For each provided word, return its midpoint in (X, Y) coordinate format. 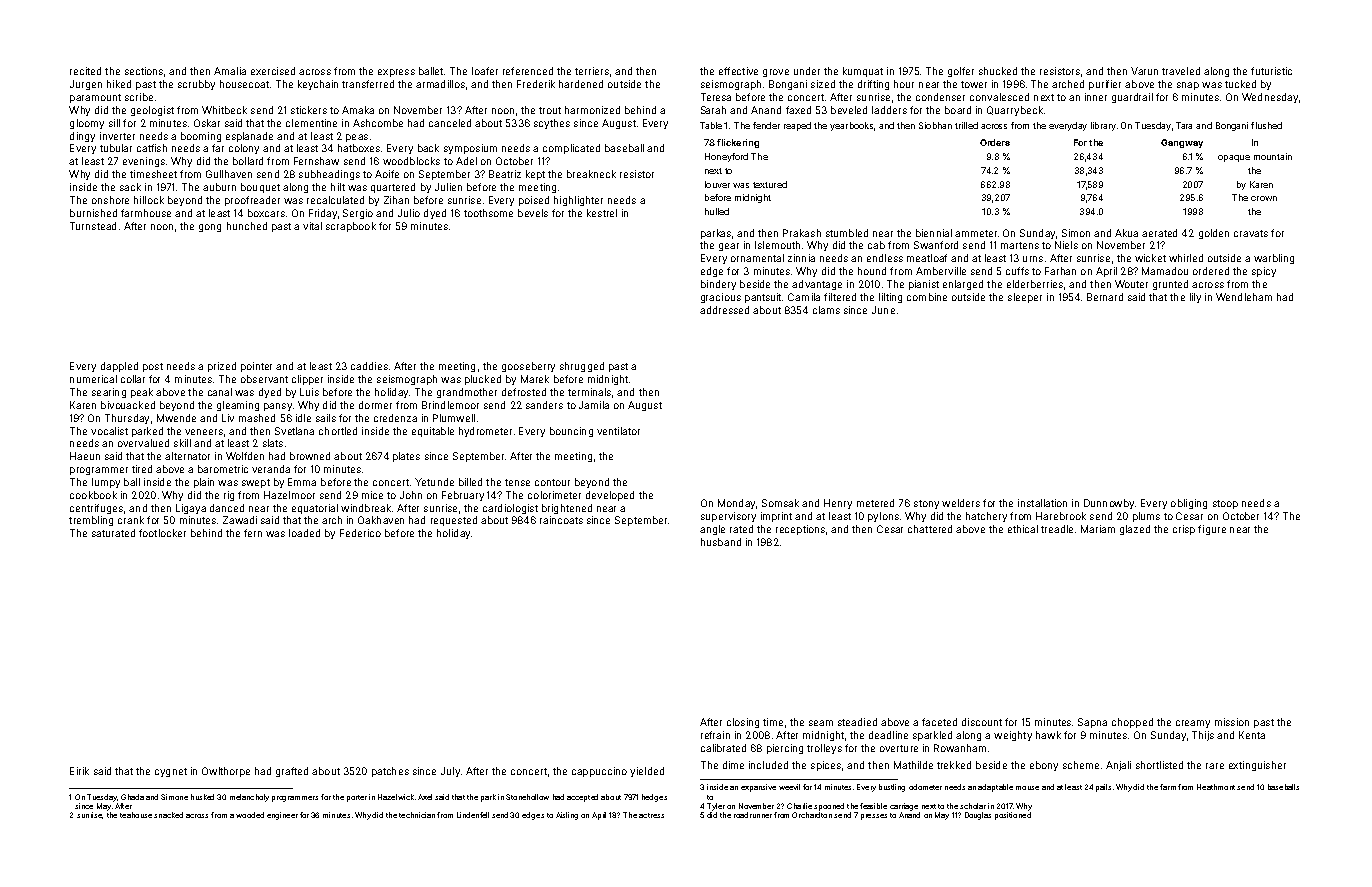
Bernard (1105, 297)
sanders (544, 405)
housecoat (244, 84)
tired (142, 469)
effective (738, 71)
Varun (1144, 71)
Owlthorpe (226, 772)
